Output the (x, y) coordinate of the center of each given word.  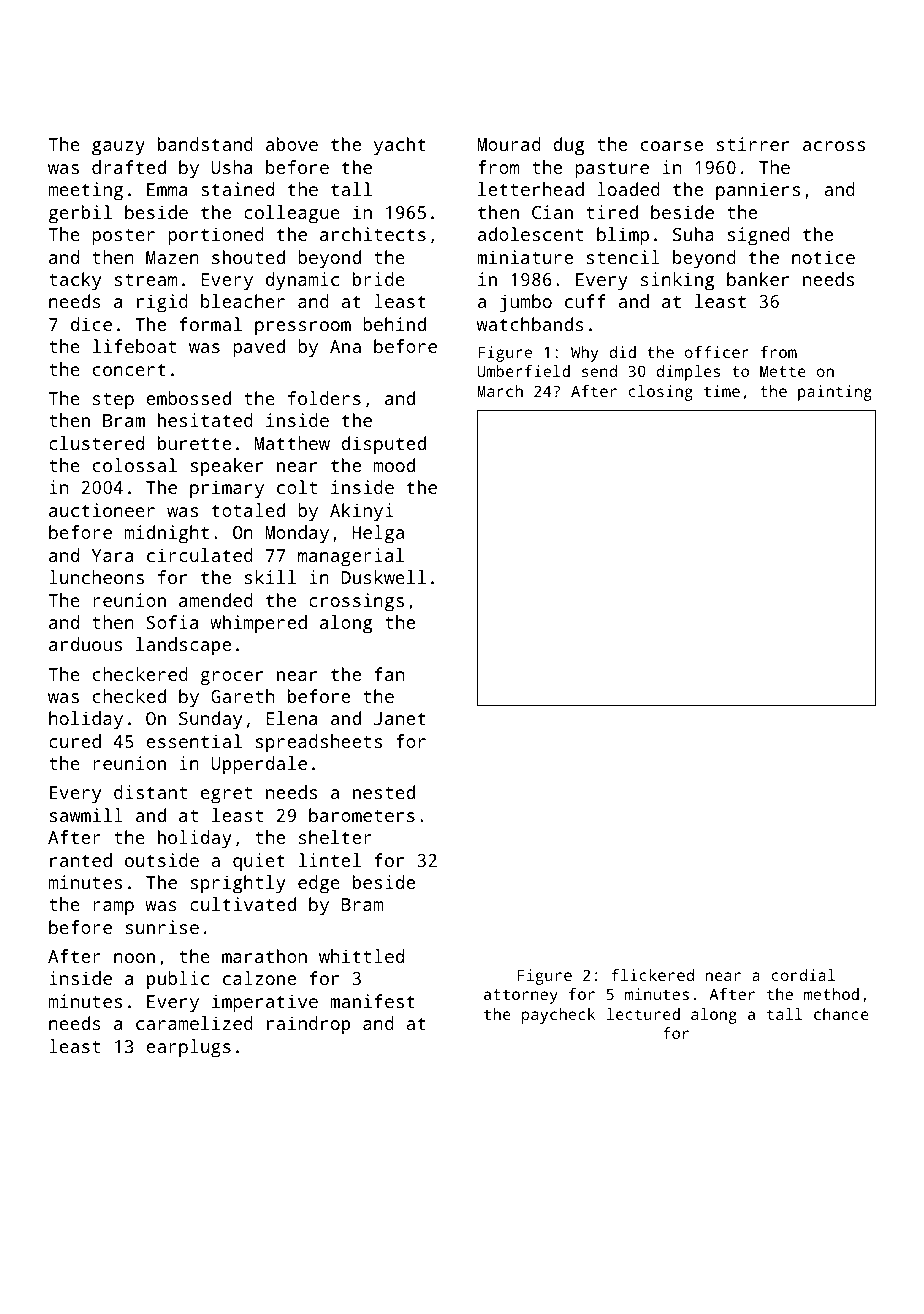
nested (384, 792)
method (831, 994)
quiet (259, 862)
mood (394, 465)
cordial (803, 975)
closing (661, 393)
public (178, 980)
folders (324, 398)
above (292, 144)
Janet (400, 718)
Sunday (210, 720)
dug (568, 146)
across (834, 146)
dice (91, 324)
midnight (167, 534)
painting (835, 393)
